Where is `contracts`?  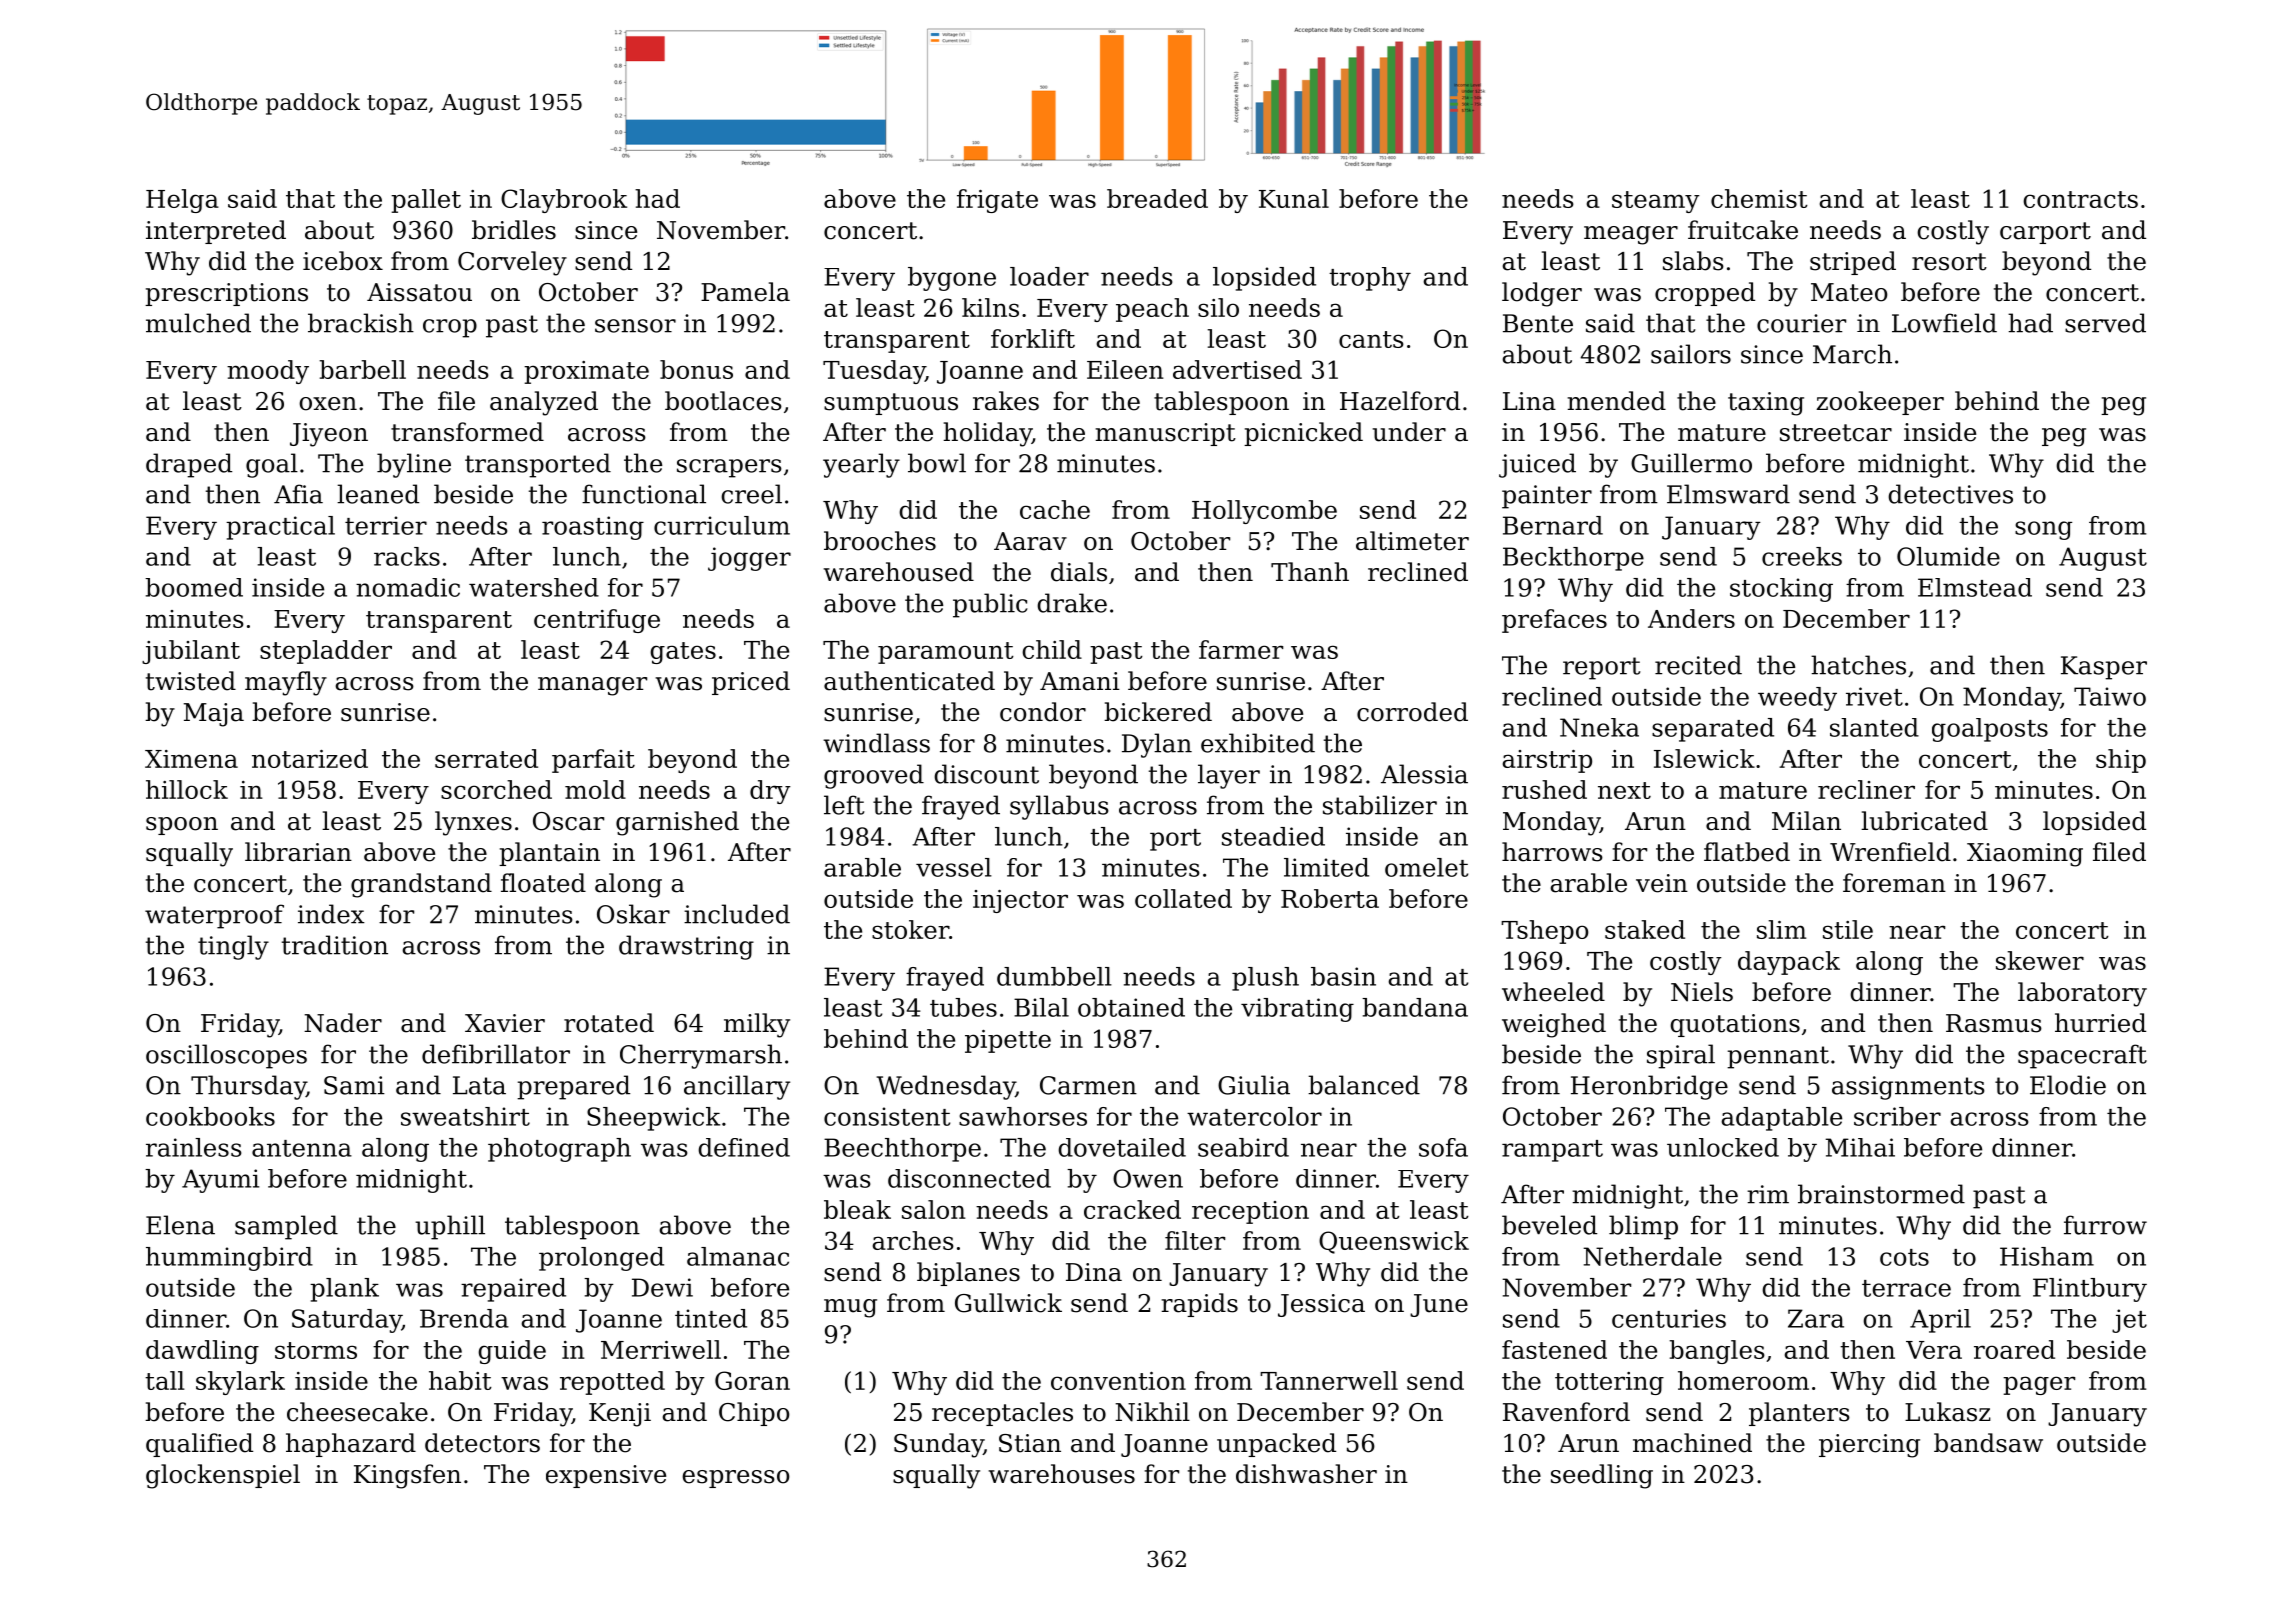 contracts is located at coordinates (2080, 199).
